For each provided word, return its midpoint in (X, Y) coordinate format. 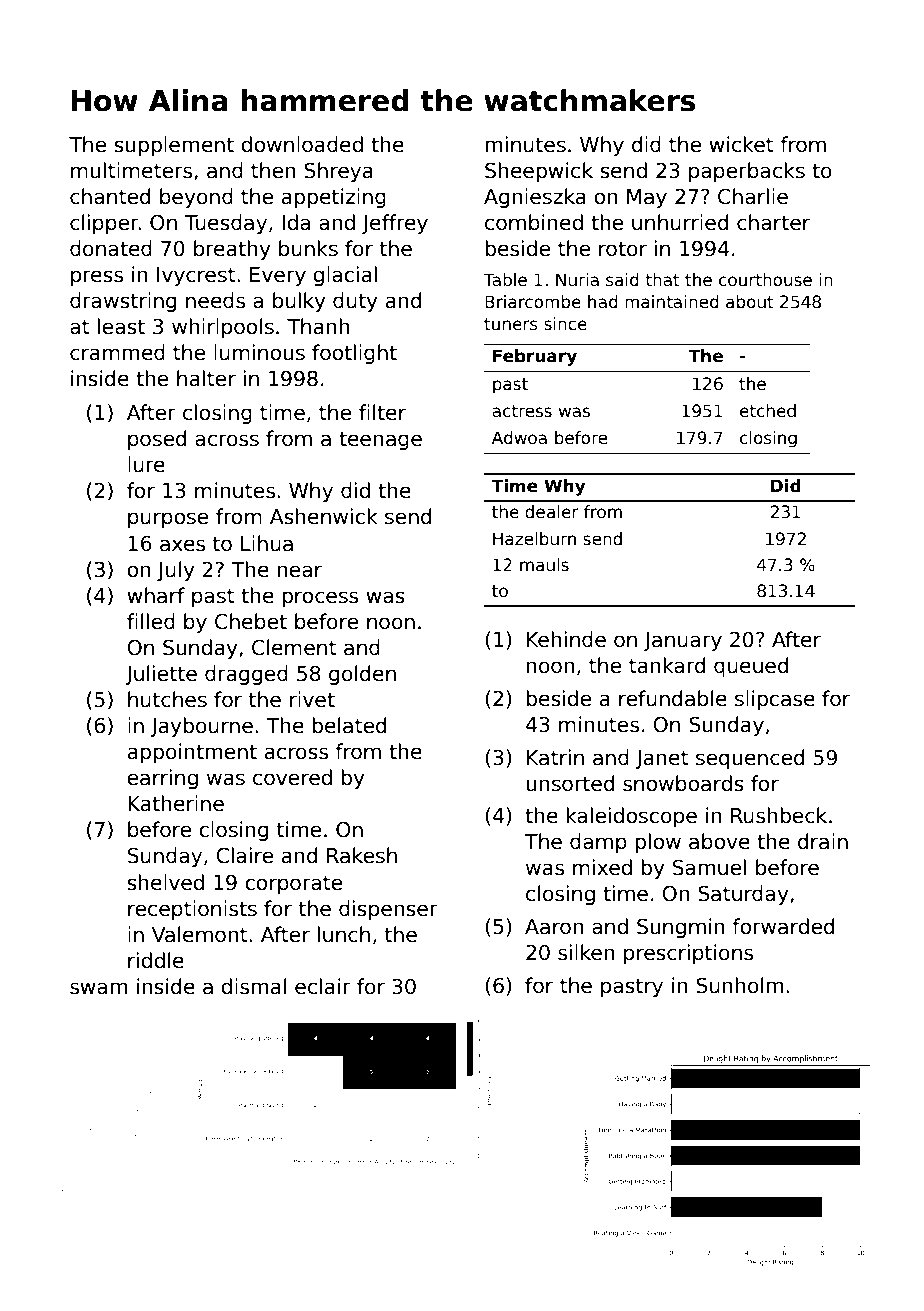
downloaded (302, 144)
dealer (552, 512)
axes (182, 545)
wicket (741, 144)
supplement (174, 146)
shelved (165, 882)
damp (598, 843)
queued (751, 667)
